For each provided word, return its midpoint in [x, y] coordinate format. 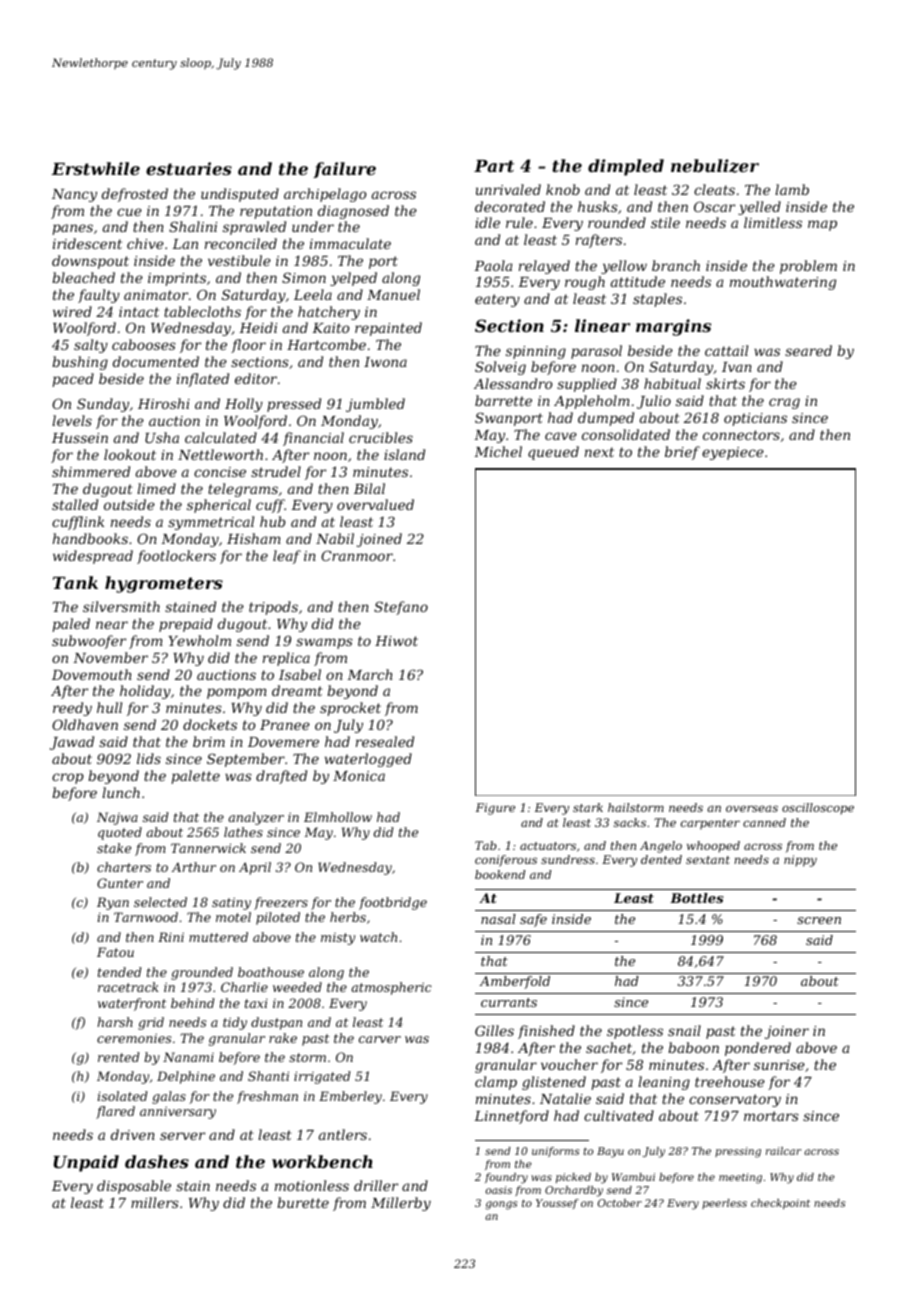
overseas [752, 808]
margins [673, 327]
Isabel [300, 674]
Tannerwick [208, 848]
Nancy [74, 195]
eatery [497, 300]
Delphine [186, 1077]
